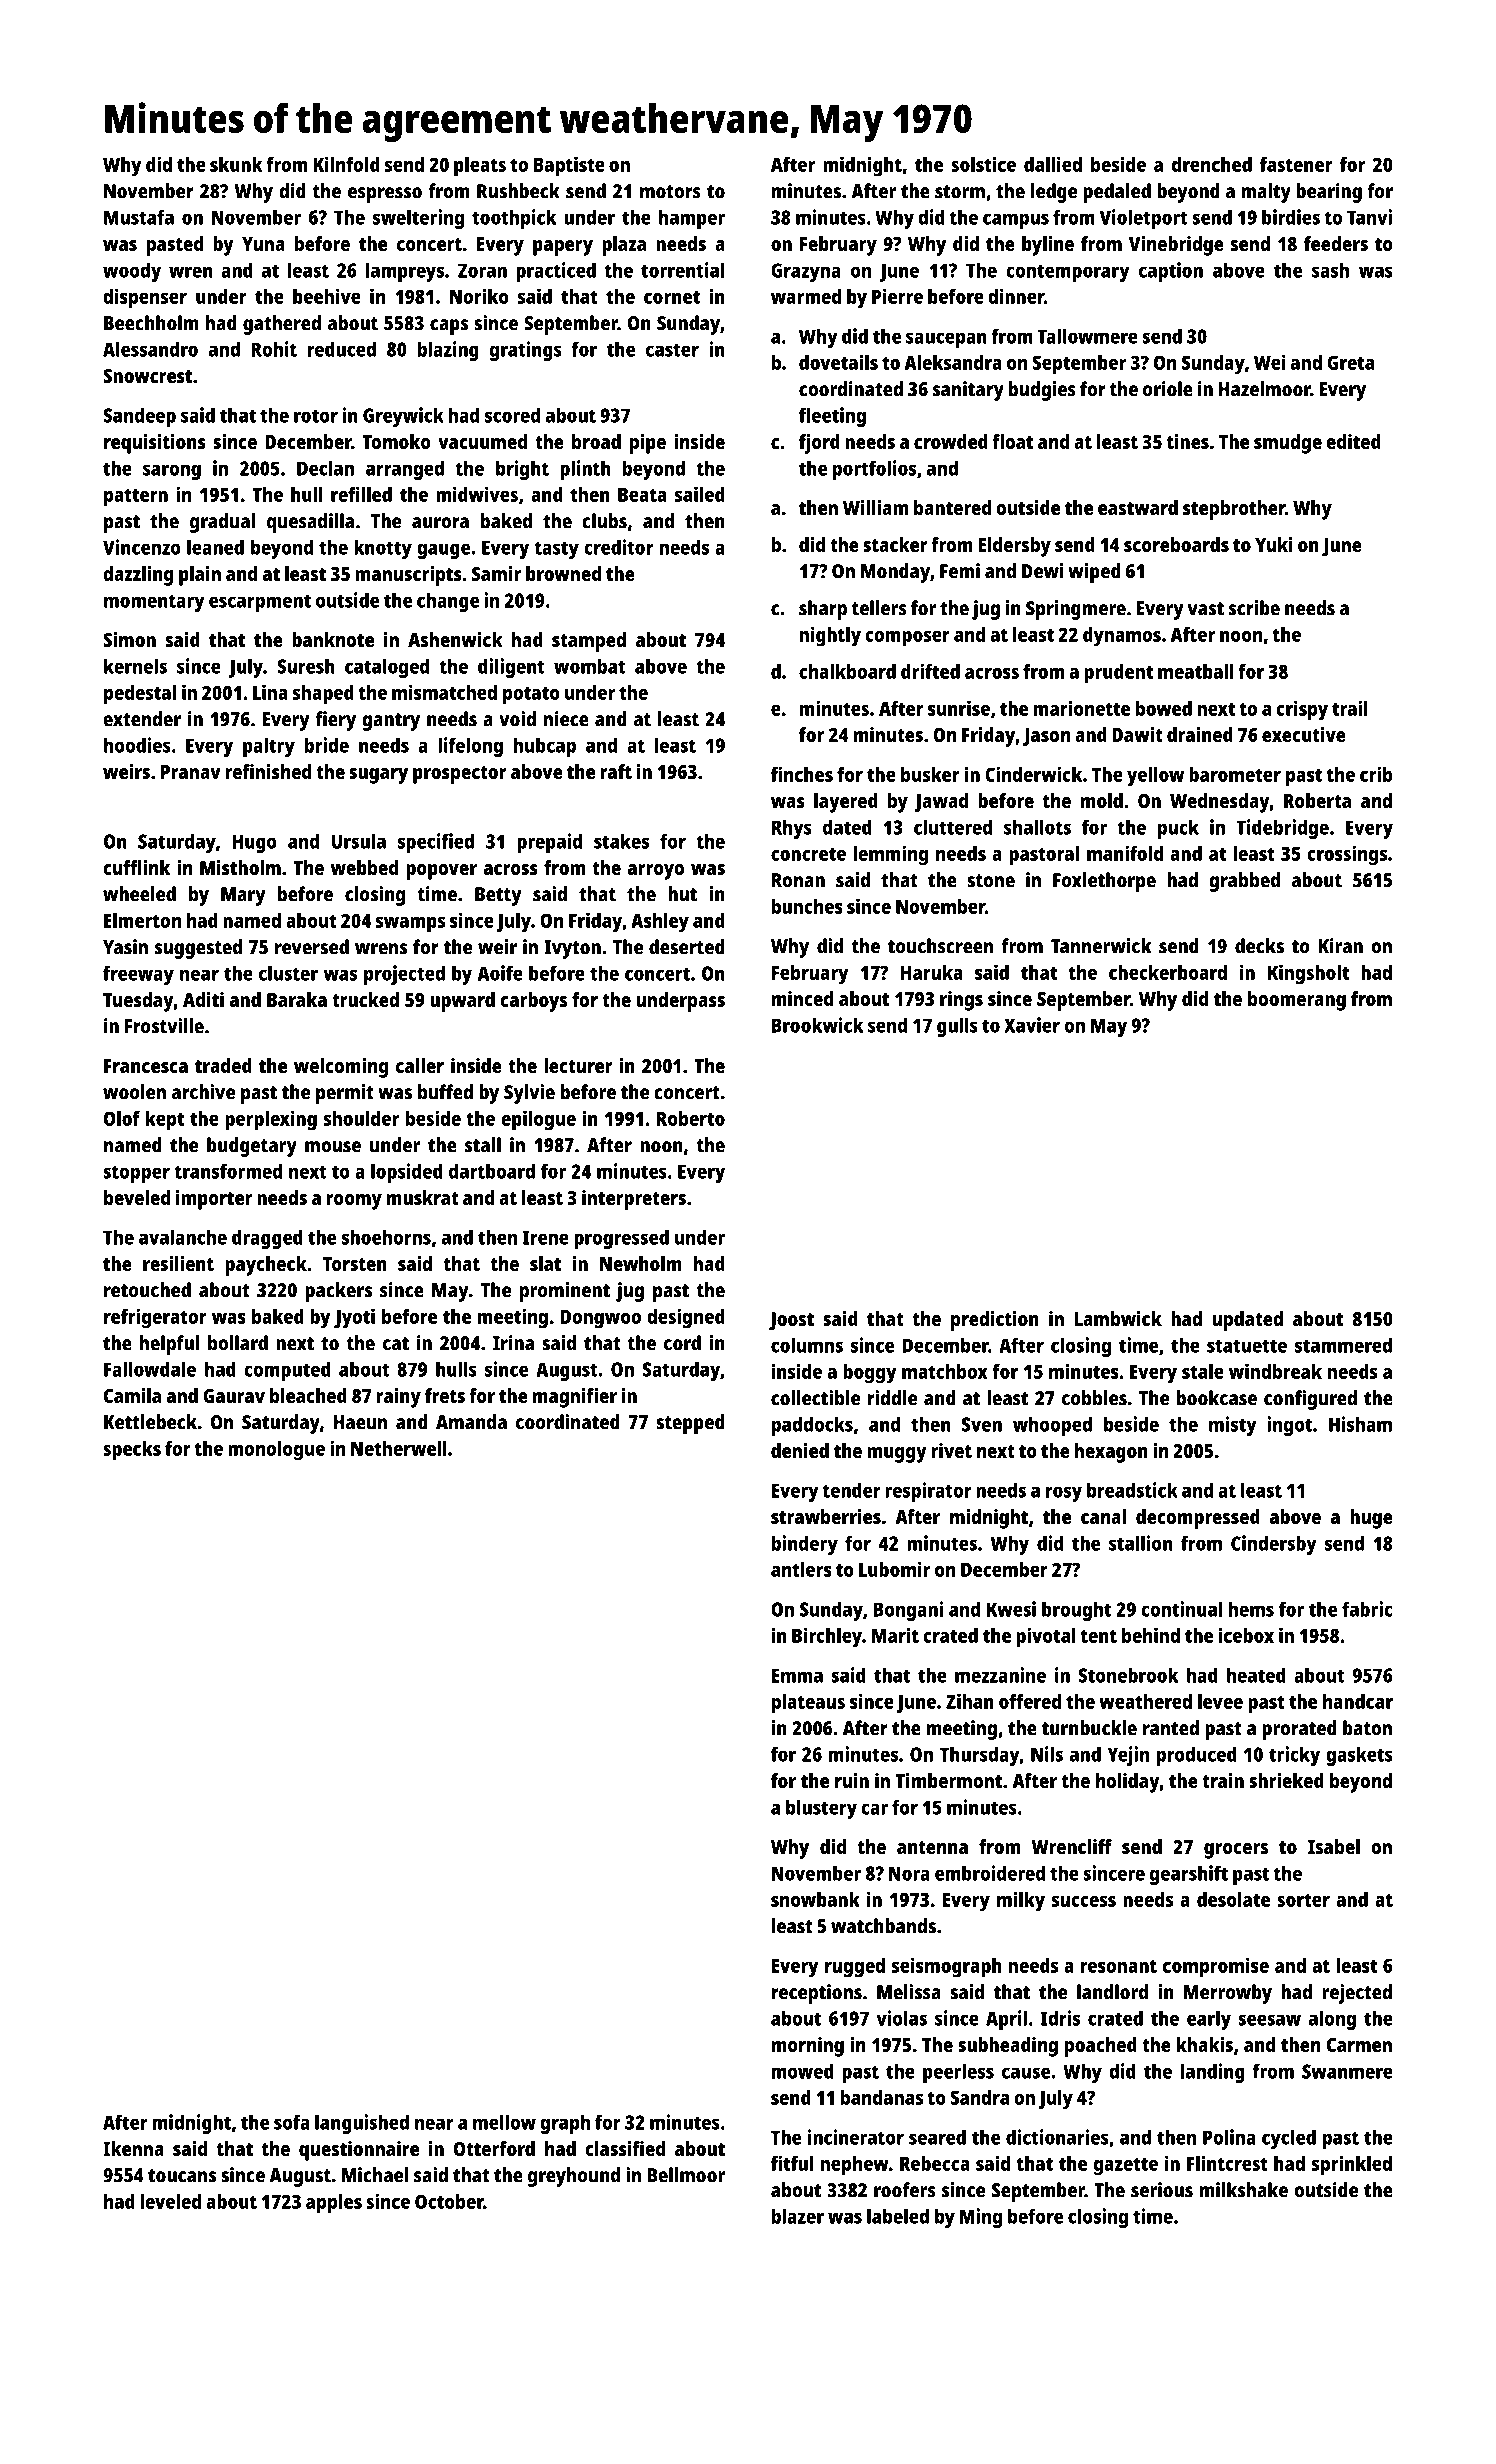  Describe the element at coordinates (1234, 510) in the screenshot. I see `stepbrother` at that location.
